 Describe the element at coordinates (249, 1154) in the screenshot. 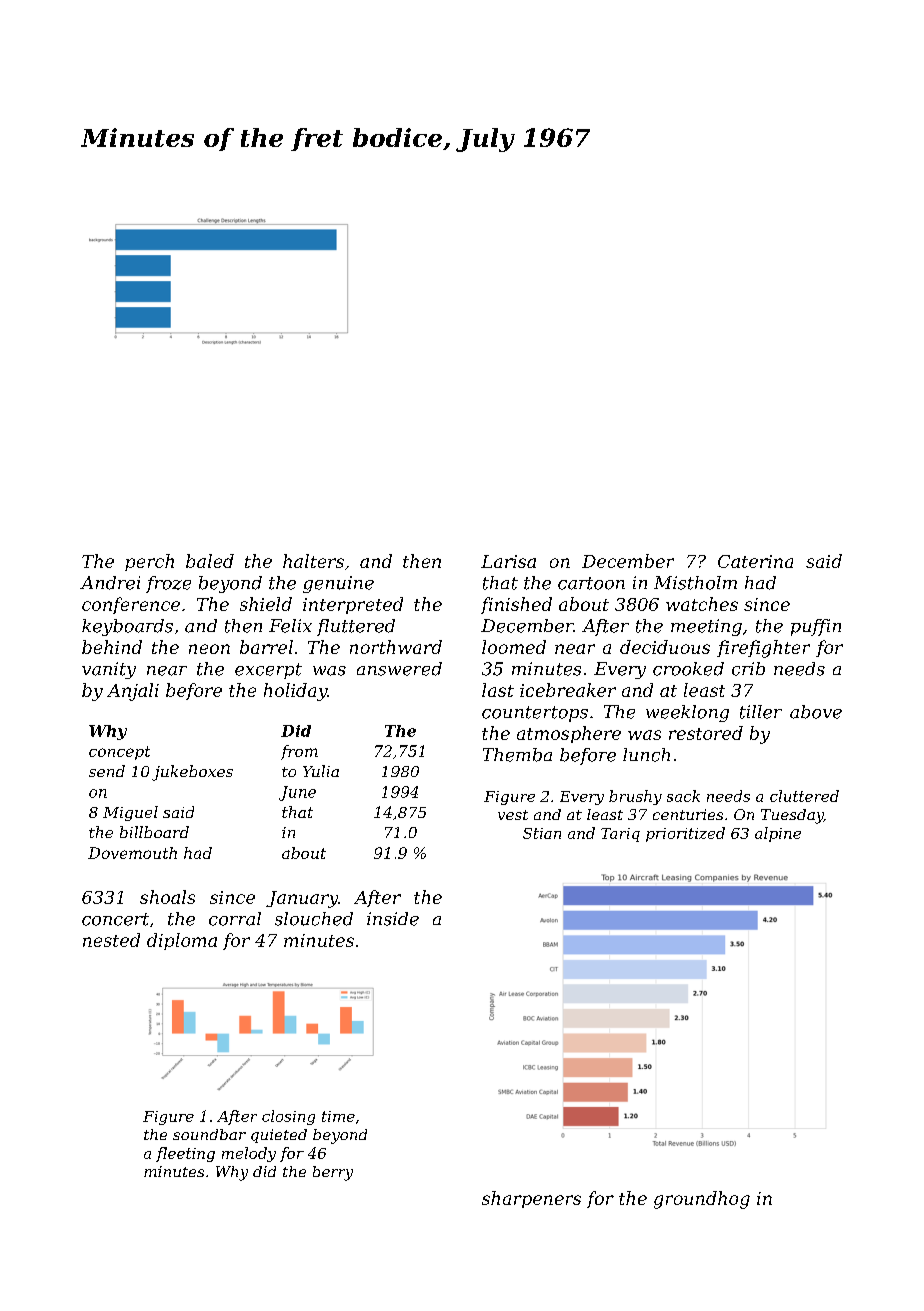

I see `melody` at that location.
